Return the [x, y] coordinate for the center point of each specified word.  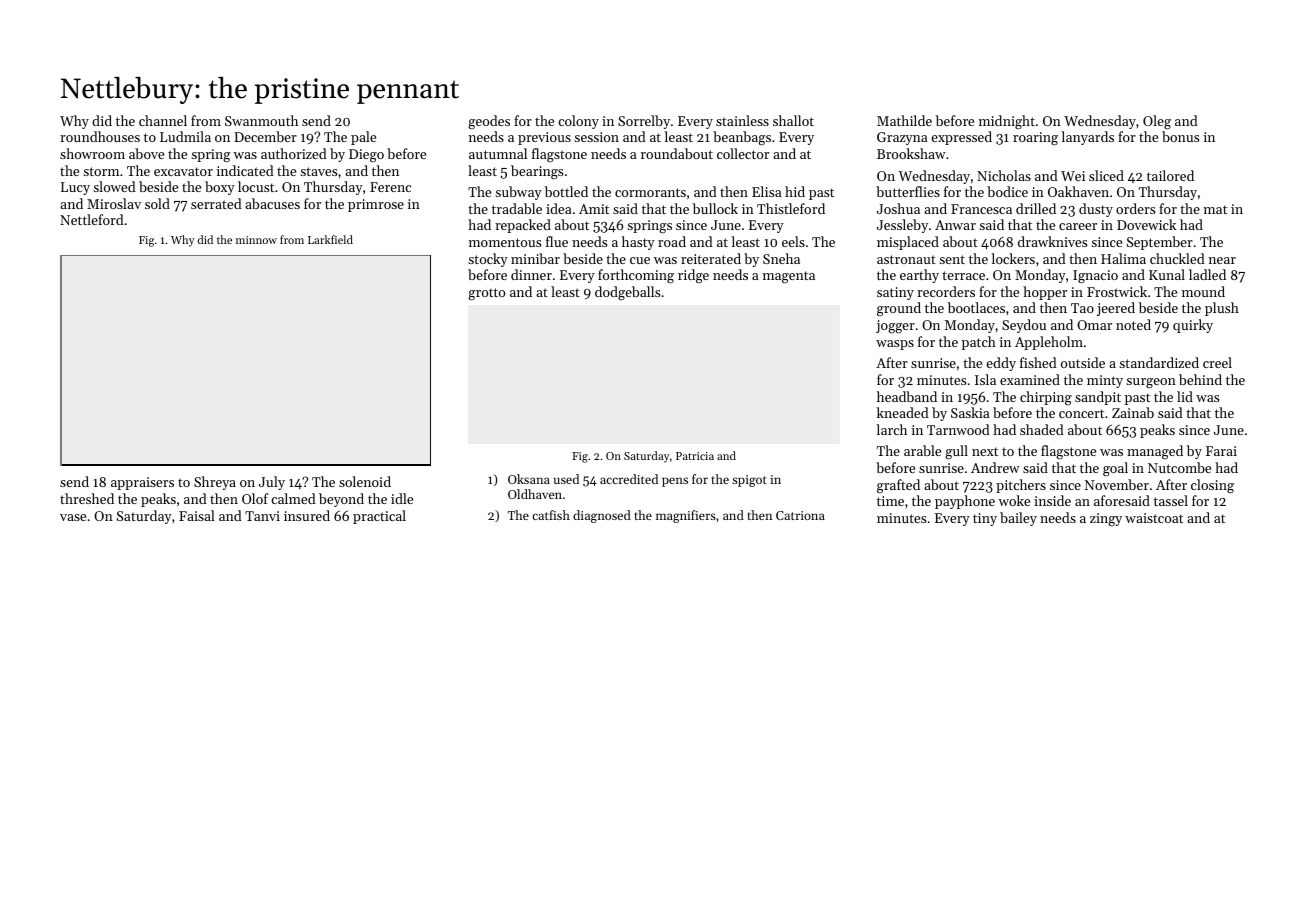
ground [899, 309]
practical [379, 517]
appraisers [142, 483]
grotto [486, 294]
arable [922, 450]
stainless [742, 120]
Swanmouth [261, 120]
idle [402, 498]
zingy [1106, 520]
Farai [1221, 451]
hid [795, 191]
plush [1222, 309]
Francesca [981, 209]
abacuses [272, 203]
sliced [1106, 175]
